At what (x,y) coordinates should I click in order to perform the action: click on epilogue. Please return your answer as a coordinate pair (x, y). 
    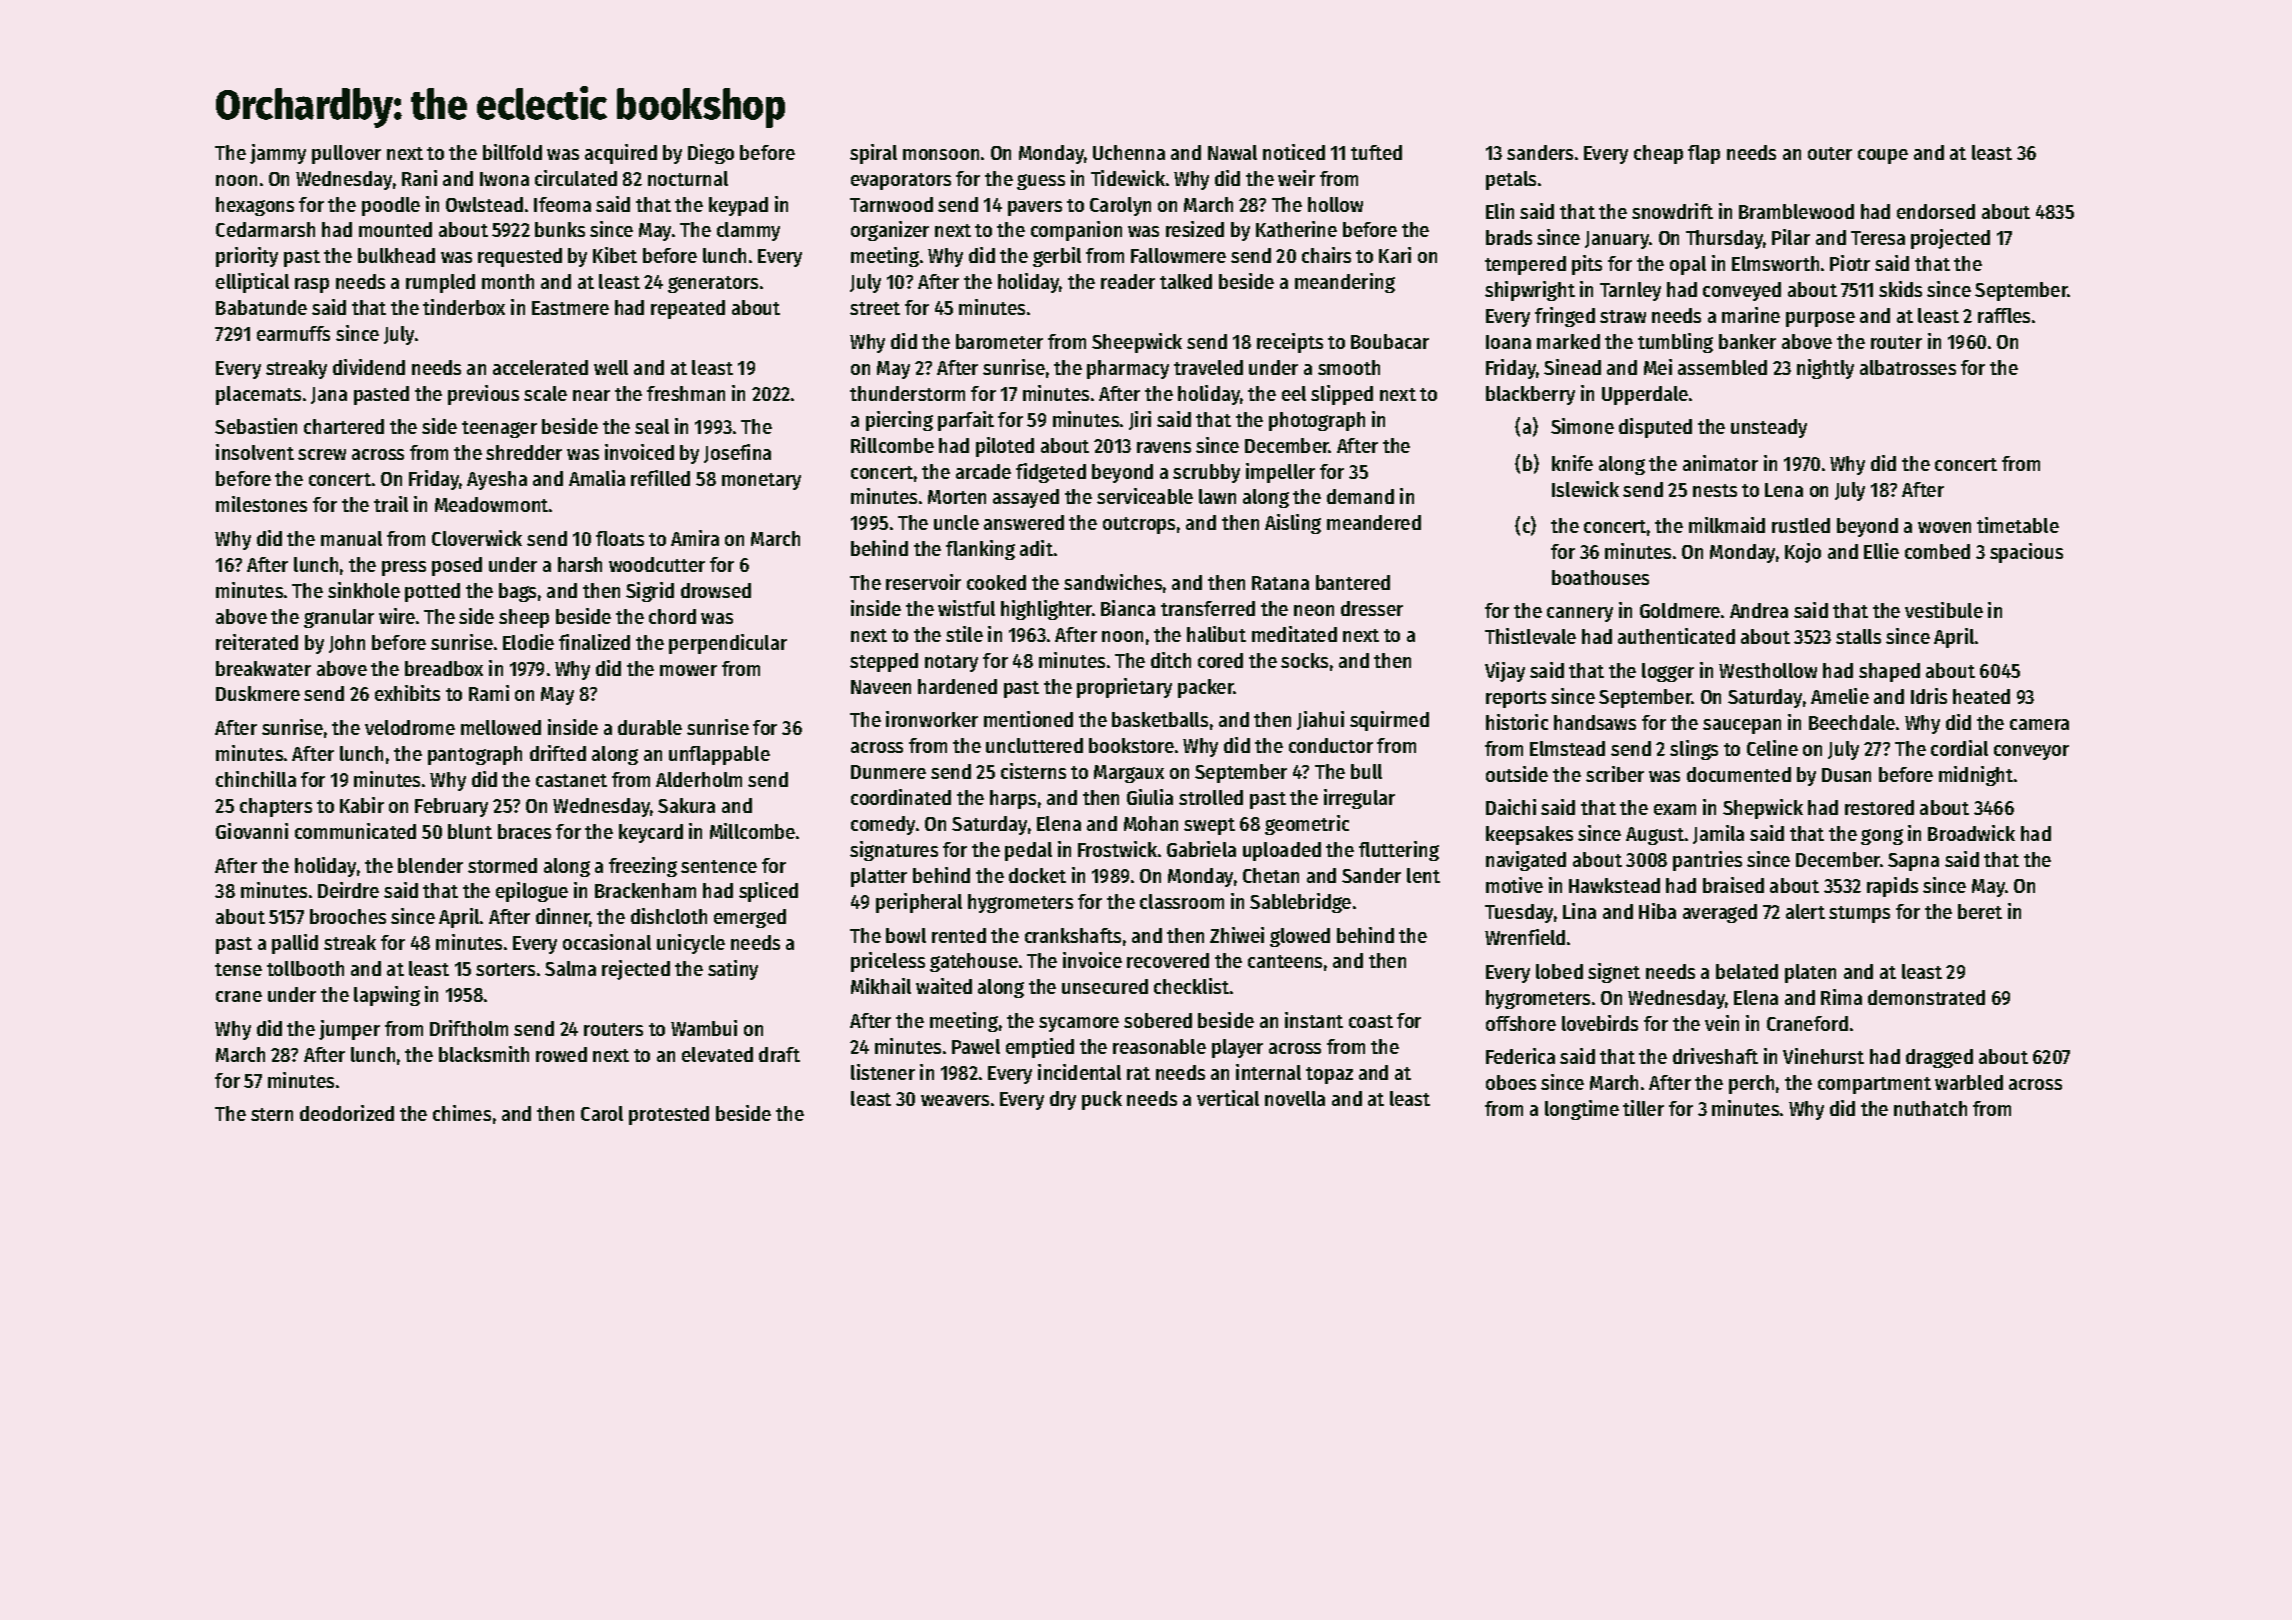
    Looking at the image, I should click on (532, 892).
